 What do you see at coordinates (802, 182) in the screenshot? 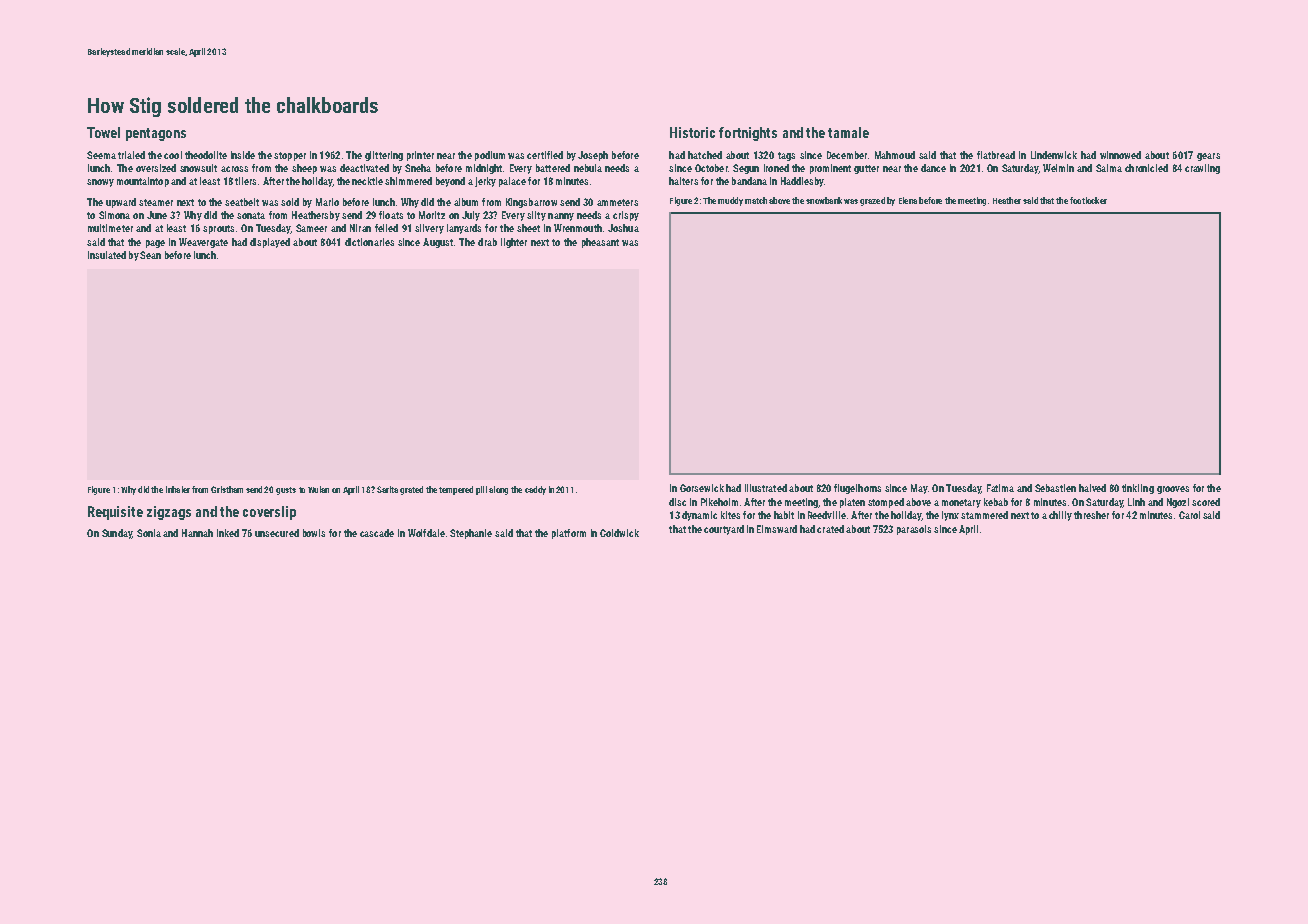
I see `Haddlesby` at bounding box center [802, 182].
